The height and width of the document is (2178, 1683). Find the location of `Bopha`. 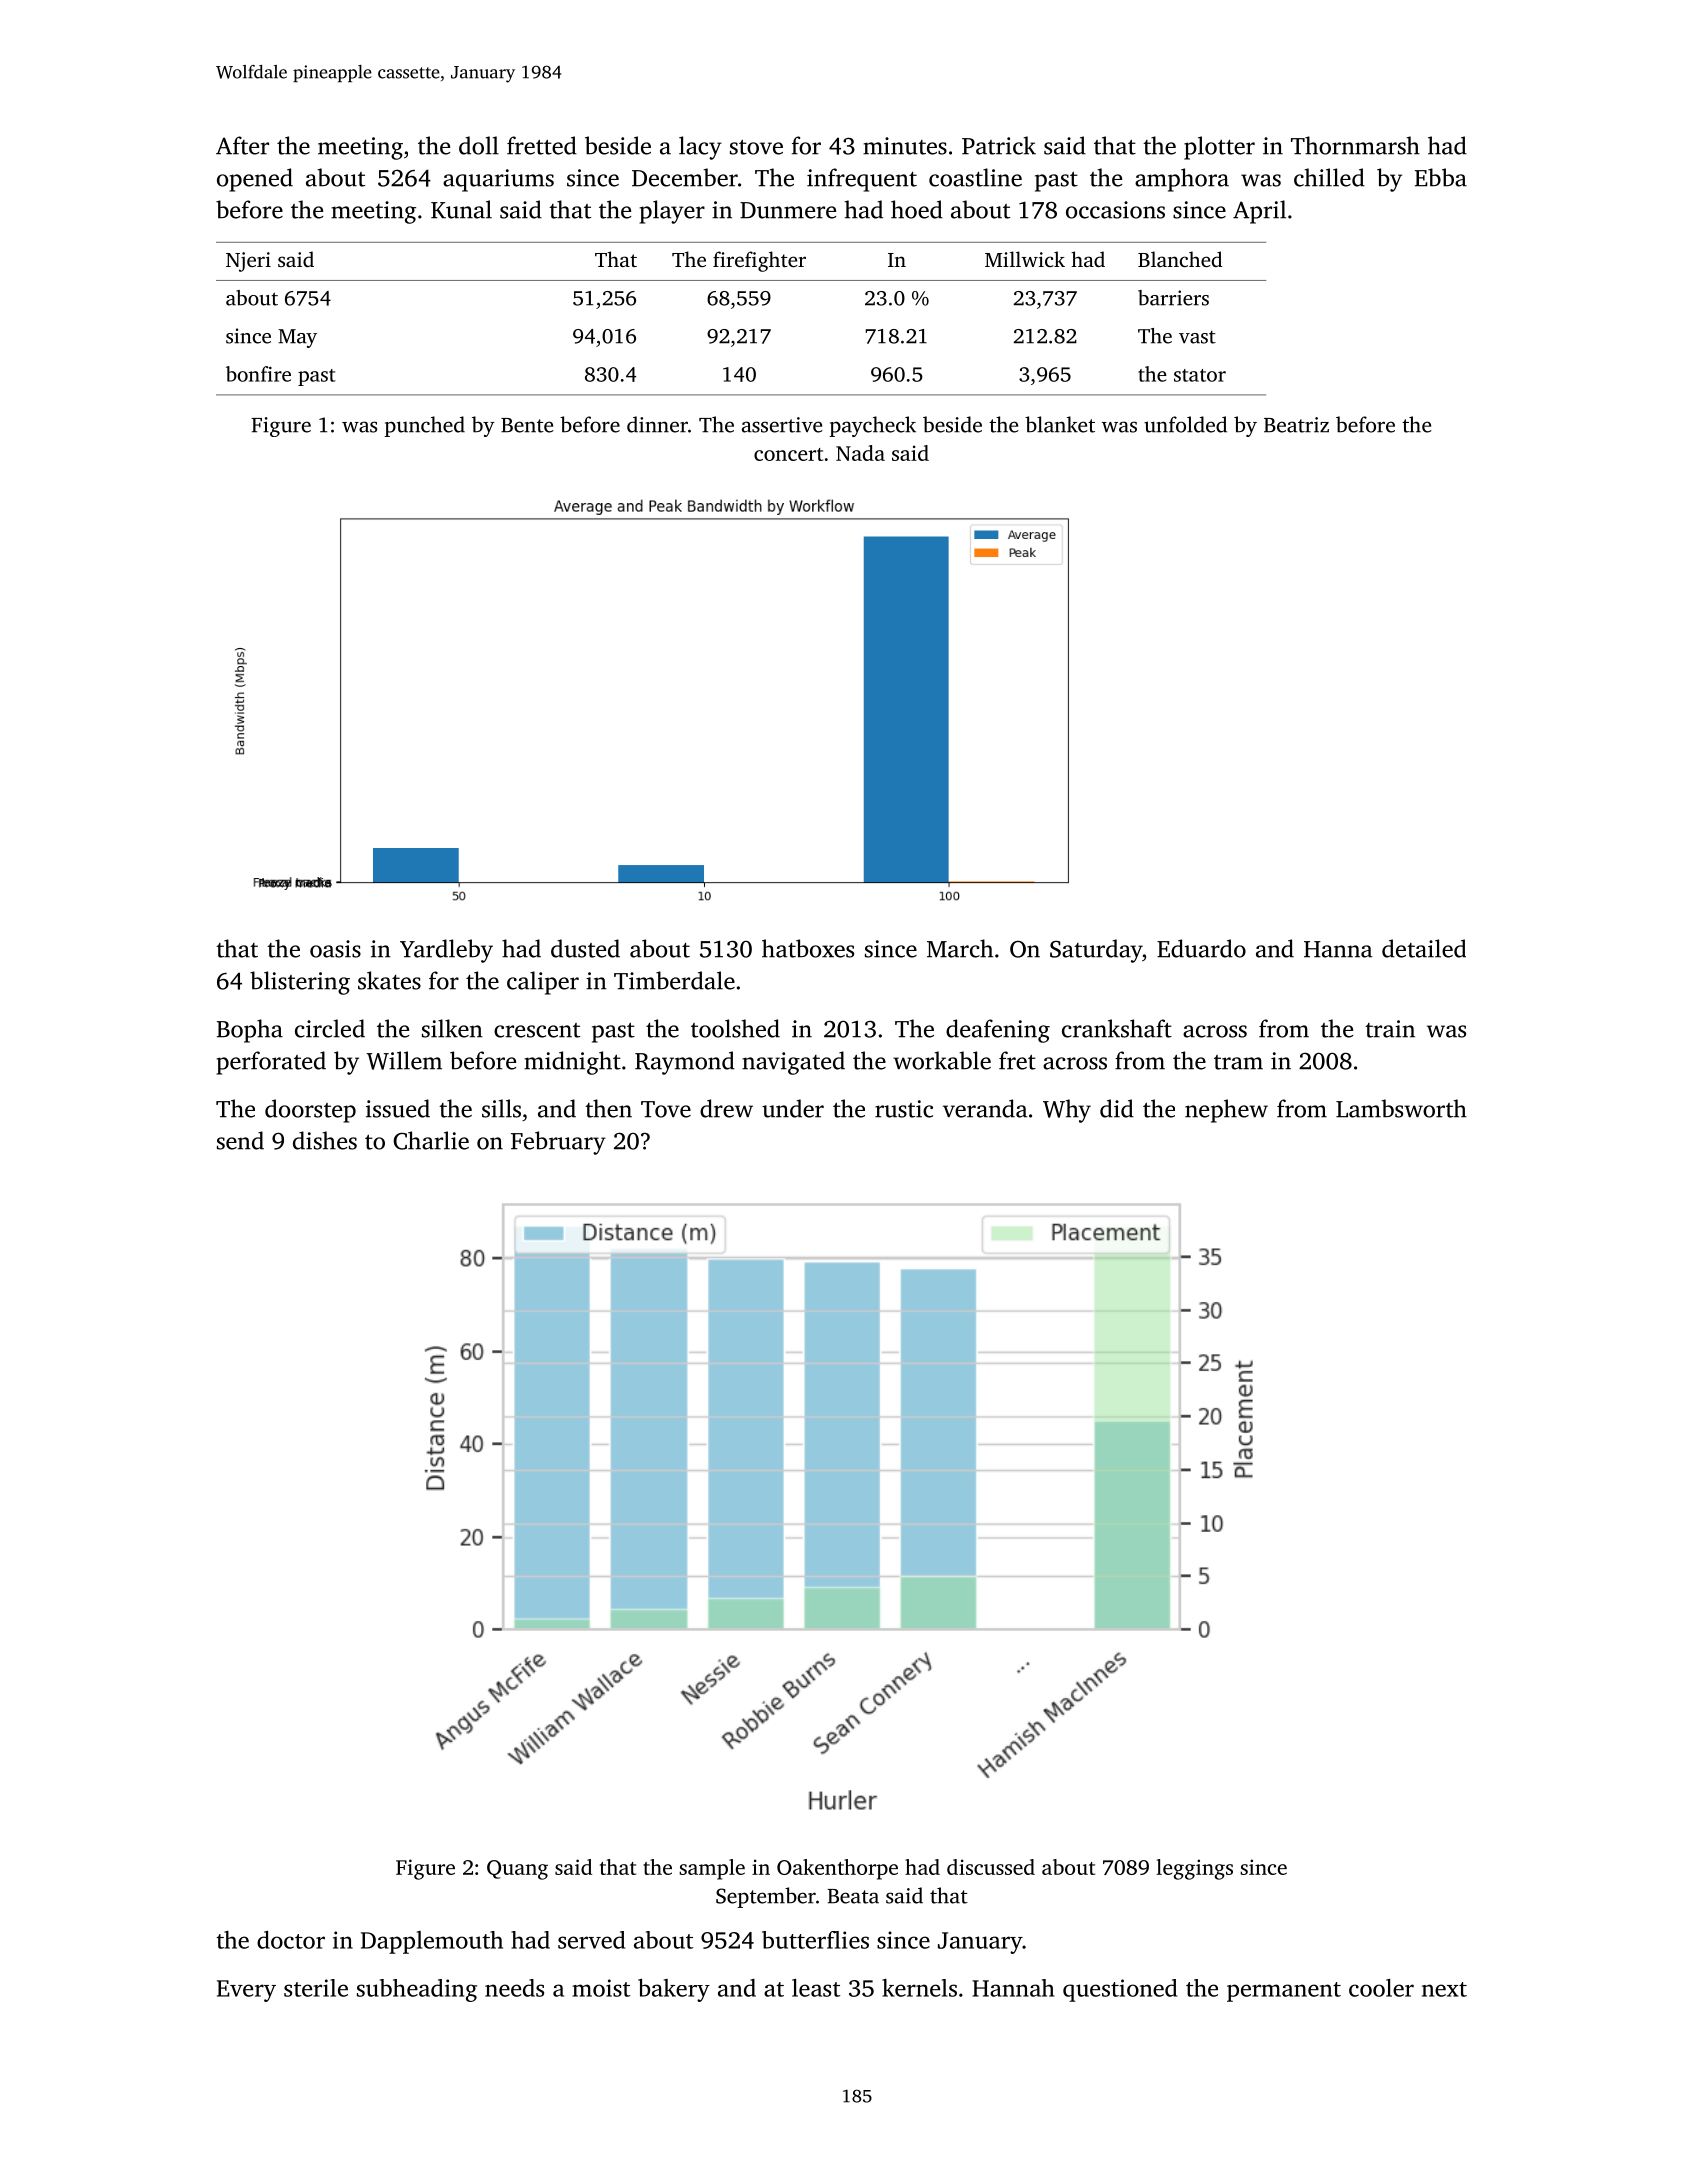

Bopha is located at coordinates (250, 1031).
